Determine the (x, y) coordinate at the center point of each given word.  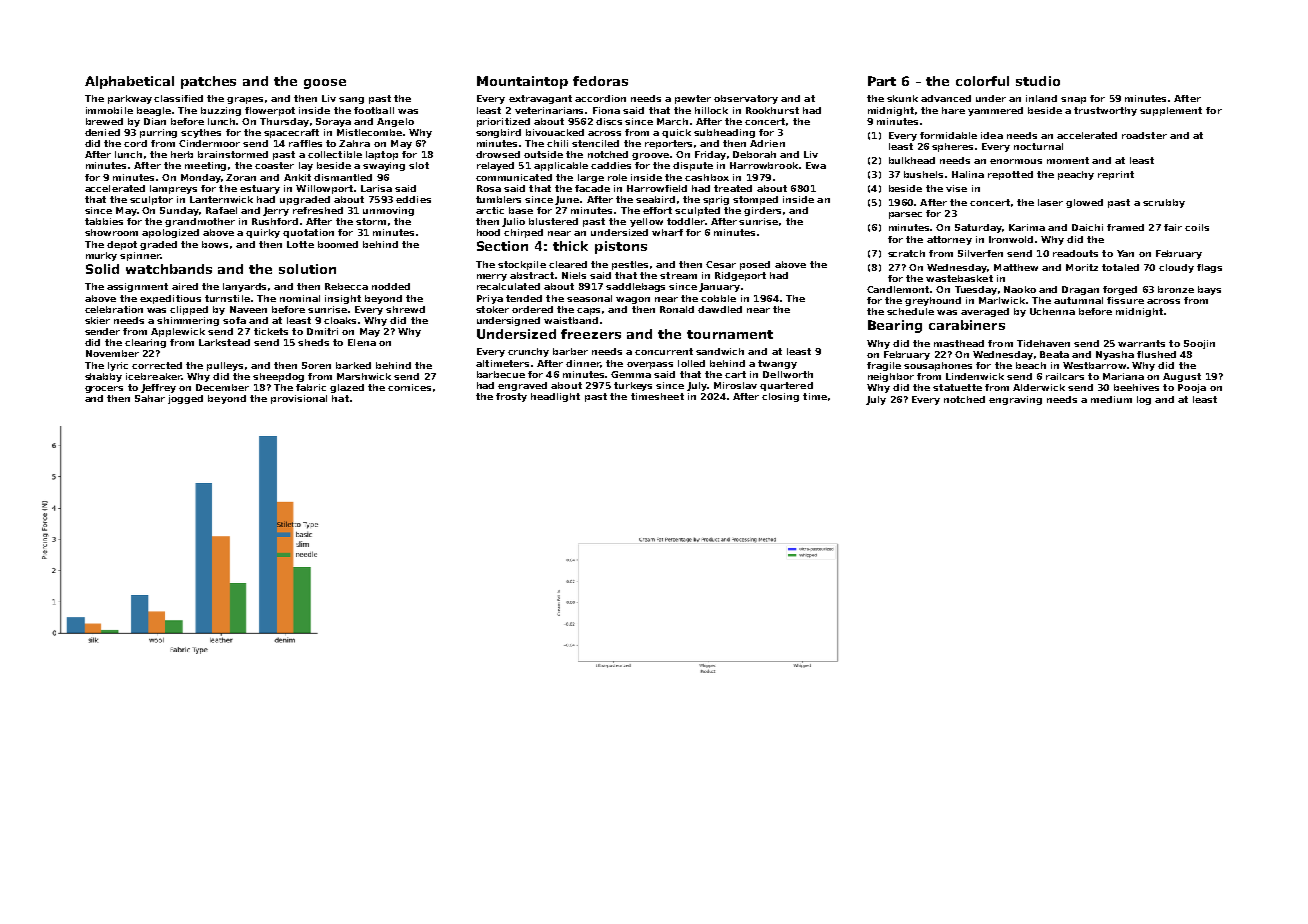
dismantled (343, 177)
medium (1111, 399)
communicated (514, 177)
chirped (523, 233)
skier (97, 320)
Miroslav (735, 385)
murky (101, 256)
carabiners (967, 325)
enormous (1016, 161)
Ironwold (1011, 239)
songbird (498, 133)
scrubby (1164, 203)
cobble (718, 298)
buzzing (221, 111)
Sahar (150, 398)
